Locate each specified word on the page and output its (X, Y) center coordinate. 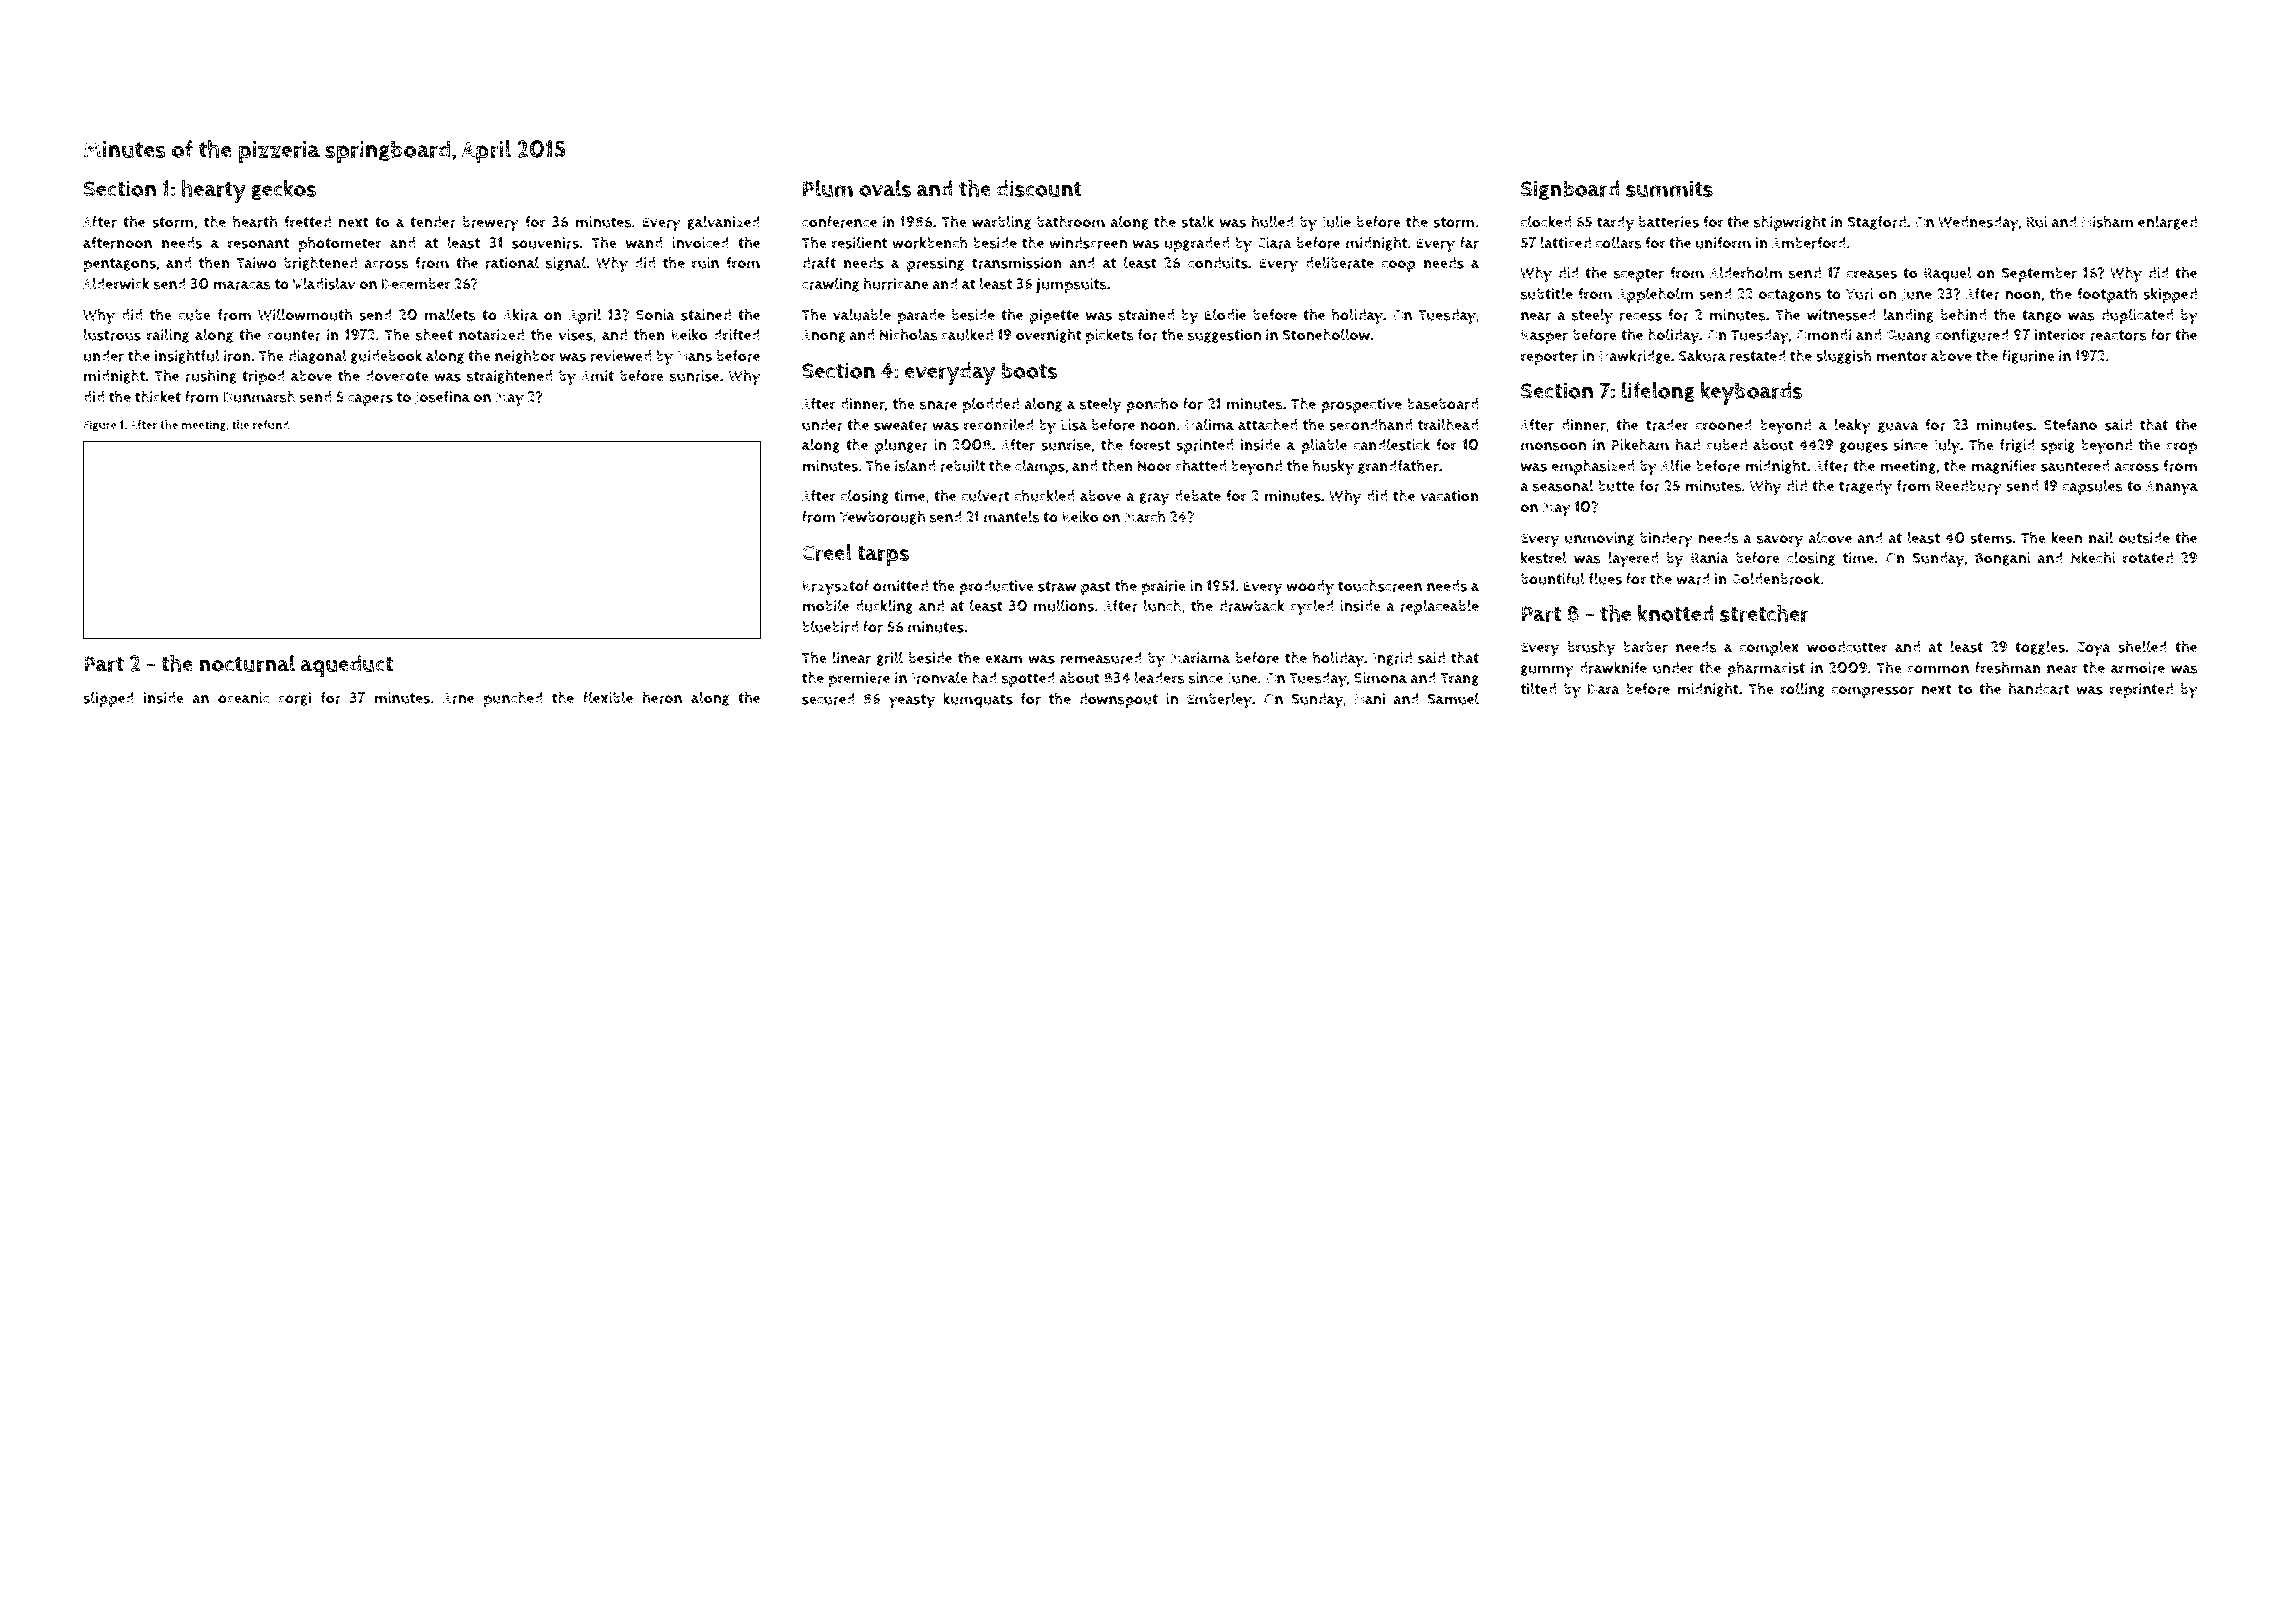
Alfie (1676, 466)
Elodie (1225, 315)
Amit (597, 376)
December (416, 284)
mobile (825, 606)
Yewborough (882, 517)
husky (1333, 467)
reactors (2118, 335)
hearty (213, 191)
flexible (608, 698)
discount (1039, 188)
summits (1669, 188)
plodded (991, 405)
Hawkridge (1635, 356)
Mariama (1200, 658)
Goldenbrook (1775, 578)
